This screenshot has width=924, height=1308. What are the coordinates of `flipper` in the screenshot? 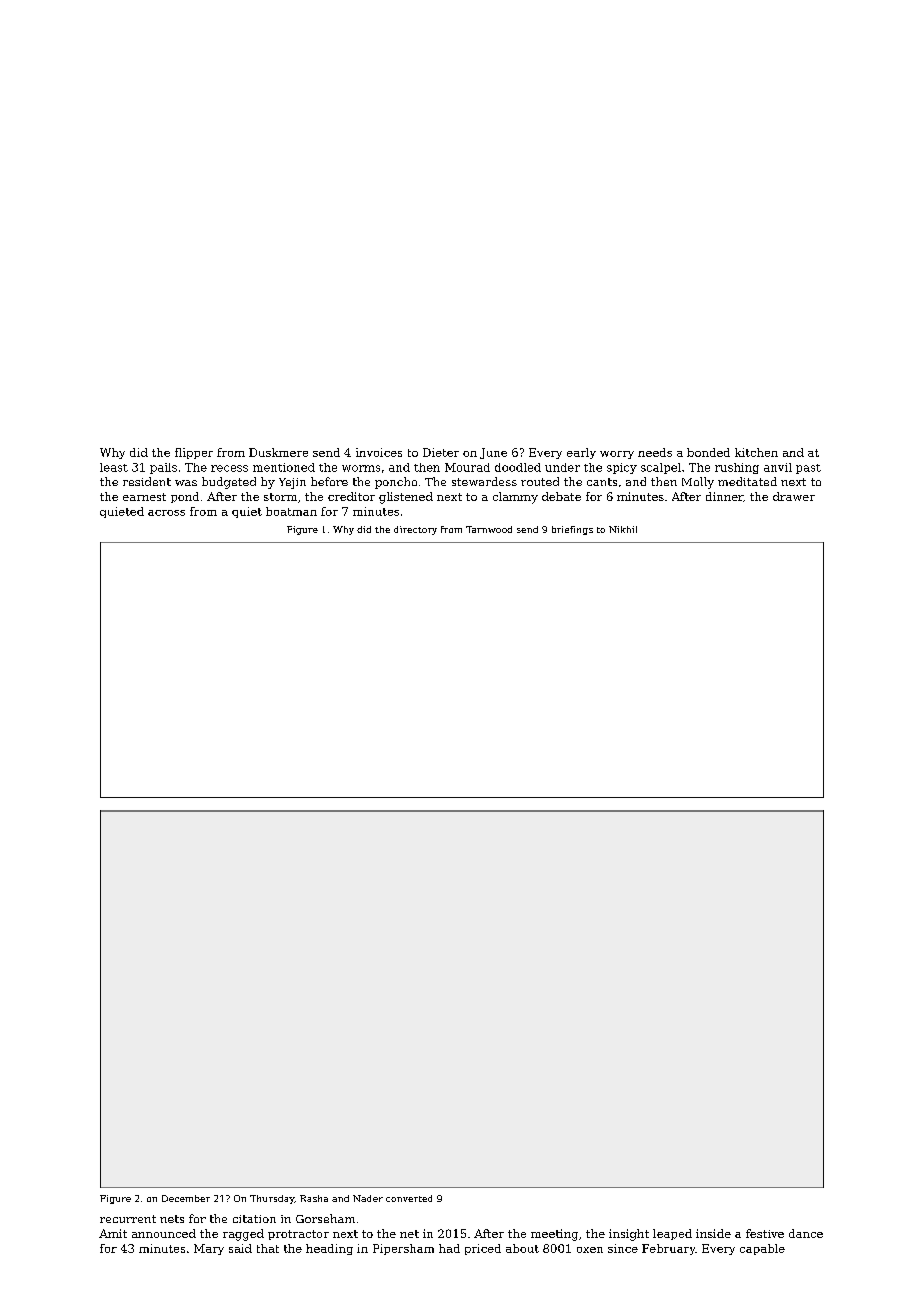 It's located at (194, 453).
